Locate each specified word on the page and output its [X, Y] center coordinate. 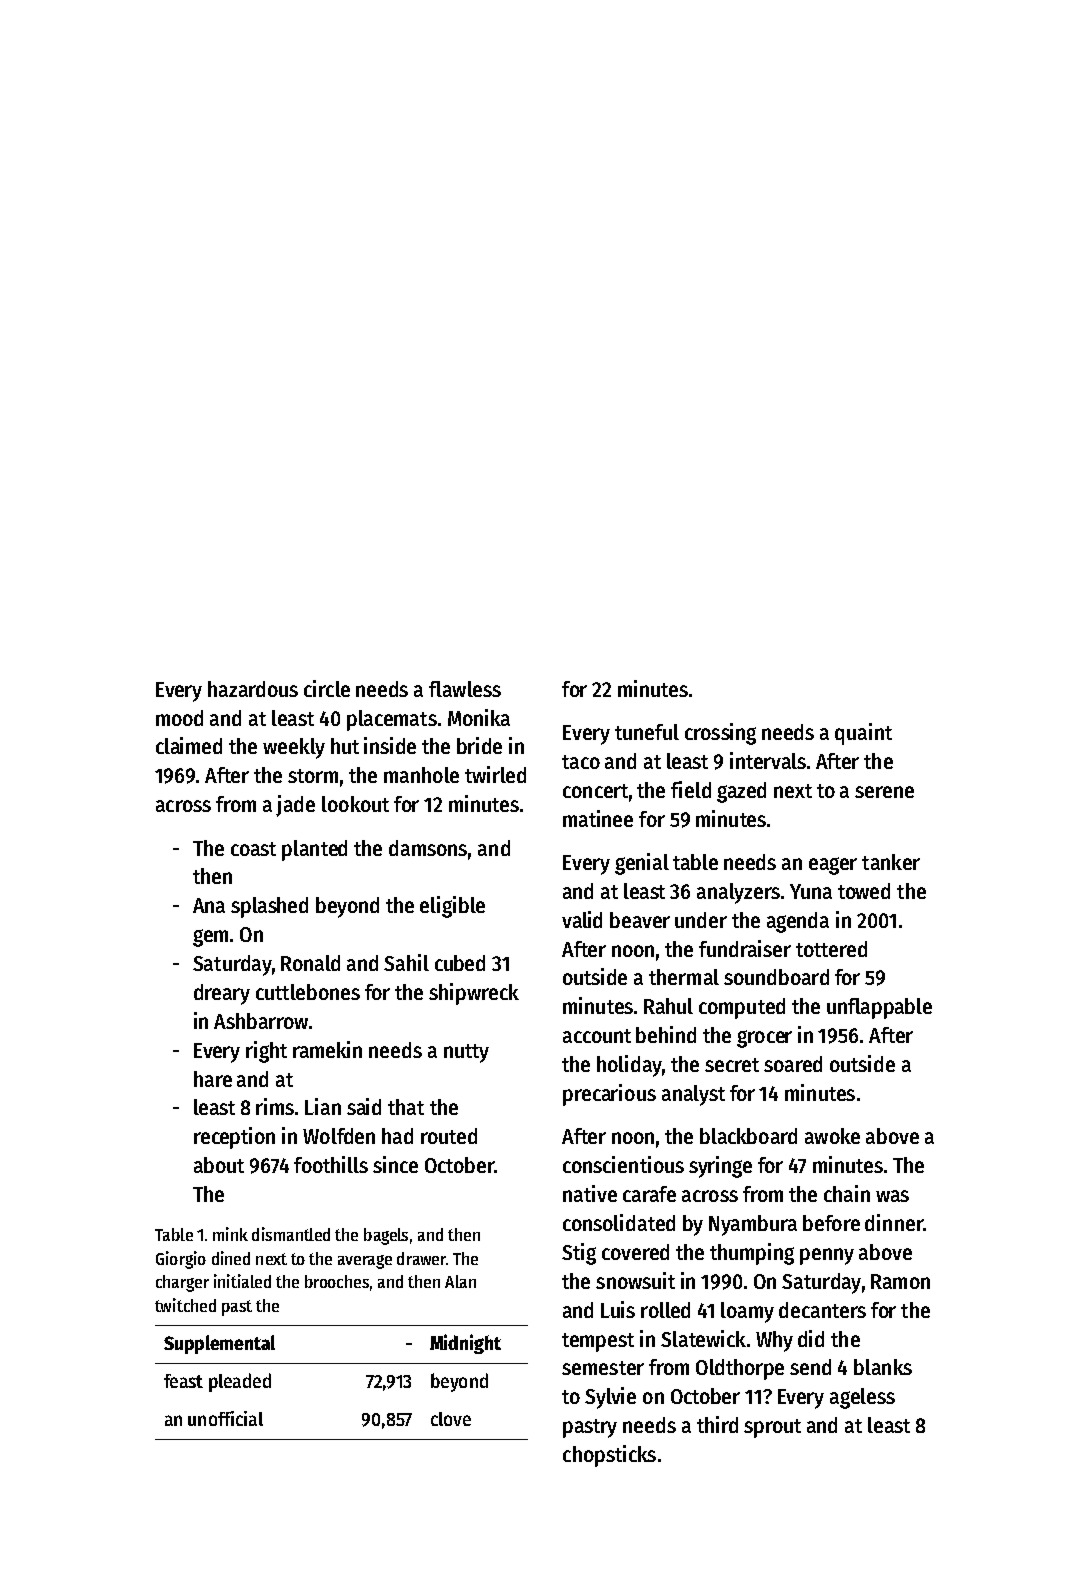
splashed [269, 907]
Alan [460, 1281]
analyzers [738, 893]
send [810, 1367]
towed [864, 891]
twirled [495, 774]
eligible [452, 907]
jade [295, 806]
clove [451, 1419]
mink [230, 1234]
